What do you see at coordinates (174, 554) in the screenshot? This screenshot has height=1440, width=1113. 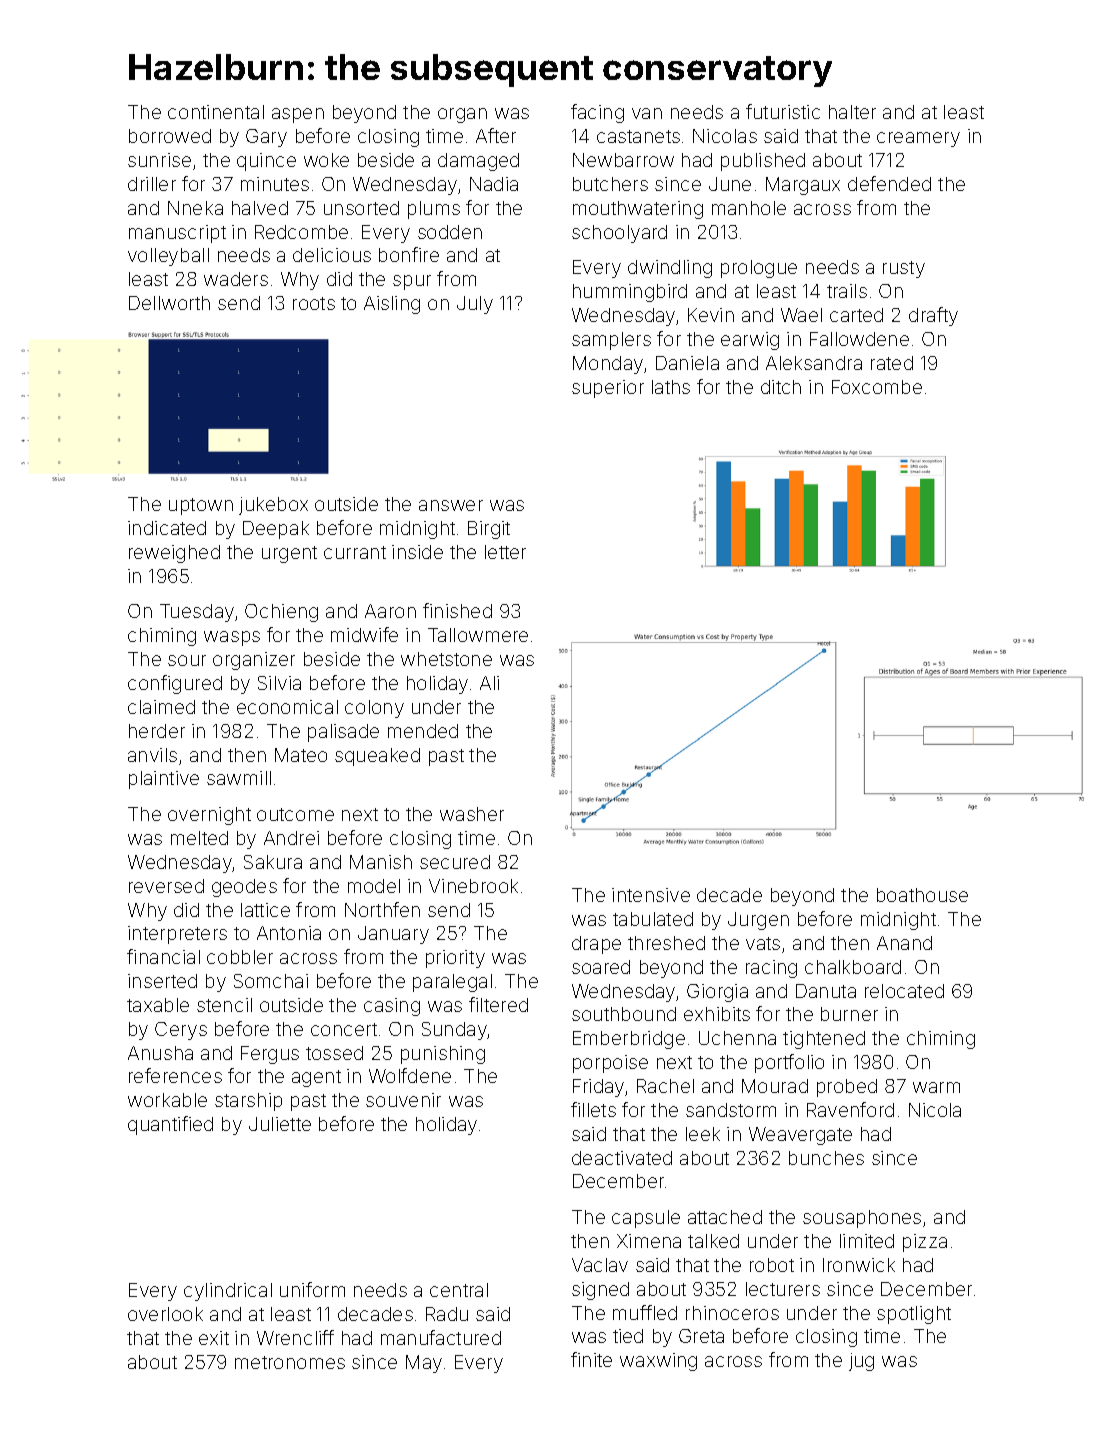 I see `reweighed` at bounding box center [174, 554].
